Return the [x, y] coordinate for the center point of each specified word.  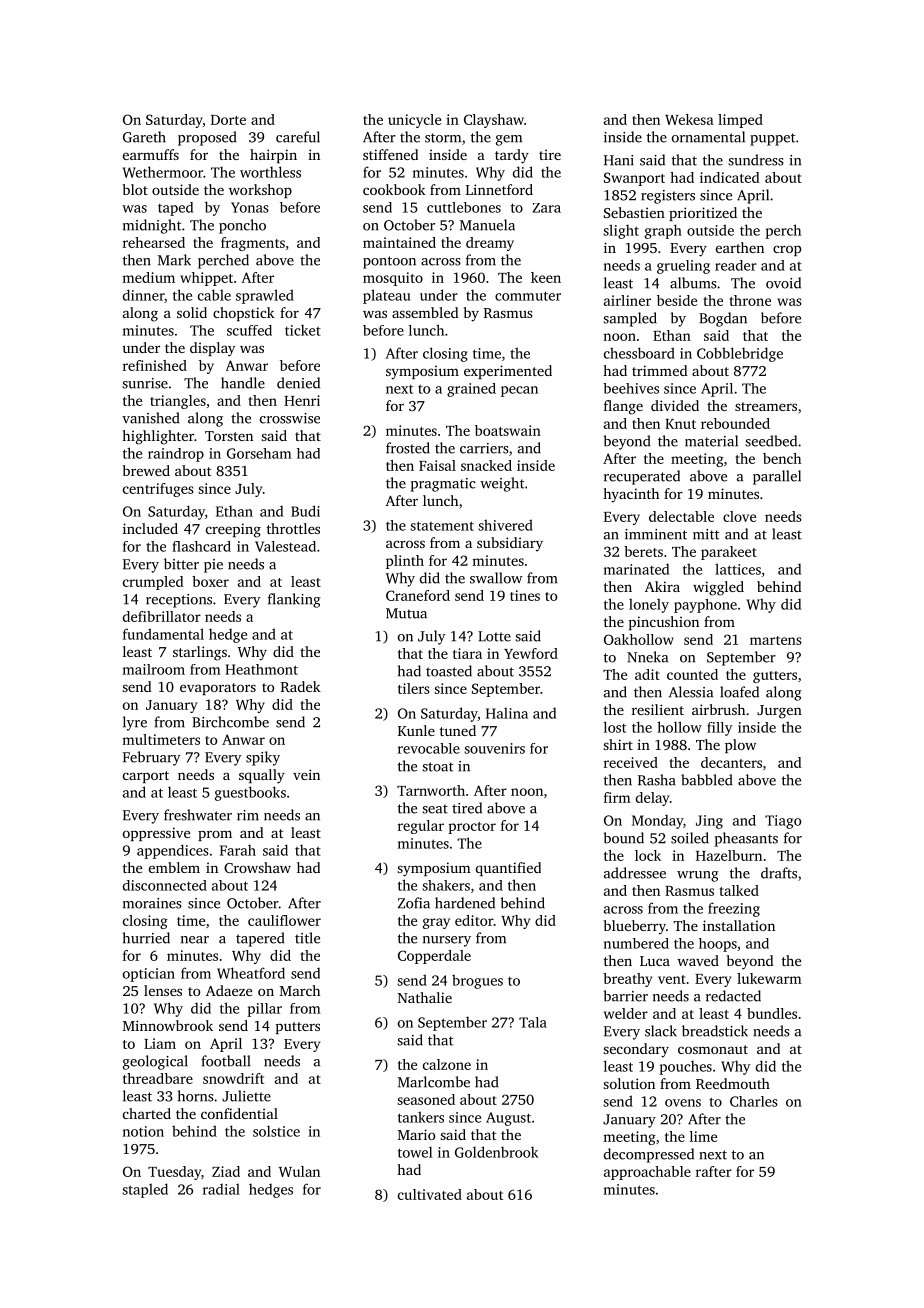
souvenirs [494, 748]
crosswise [290, 418]
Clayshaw [494, 121]
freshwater [198, 815]
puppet [772, 139]
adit [647, 674]
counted [692, 674]
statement [442, 526]
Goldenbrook [496, 1152]
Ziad [226, 1171]
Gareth [144, 137]
